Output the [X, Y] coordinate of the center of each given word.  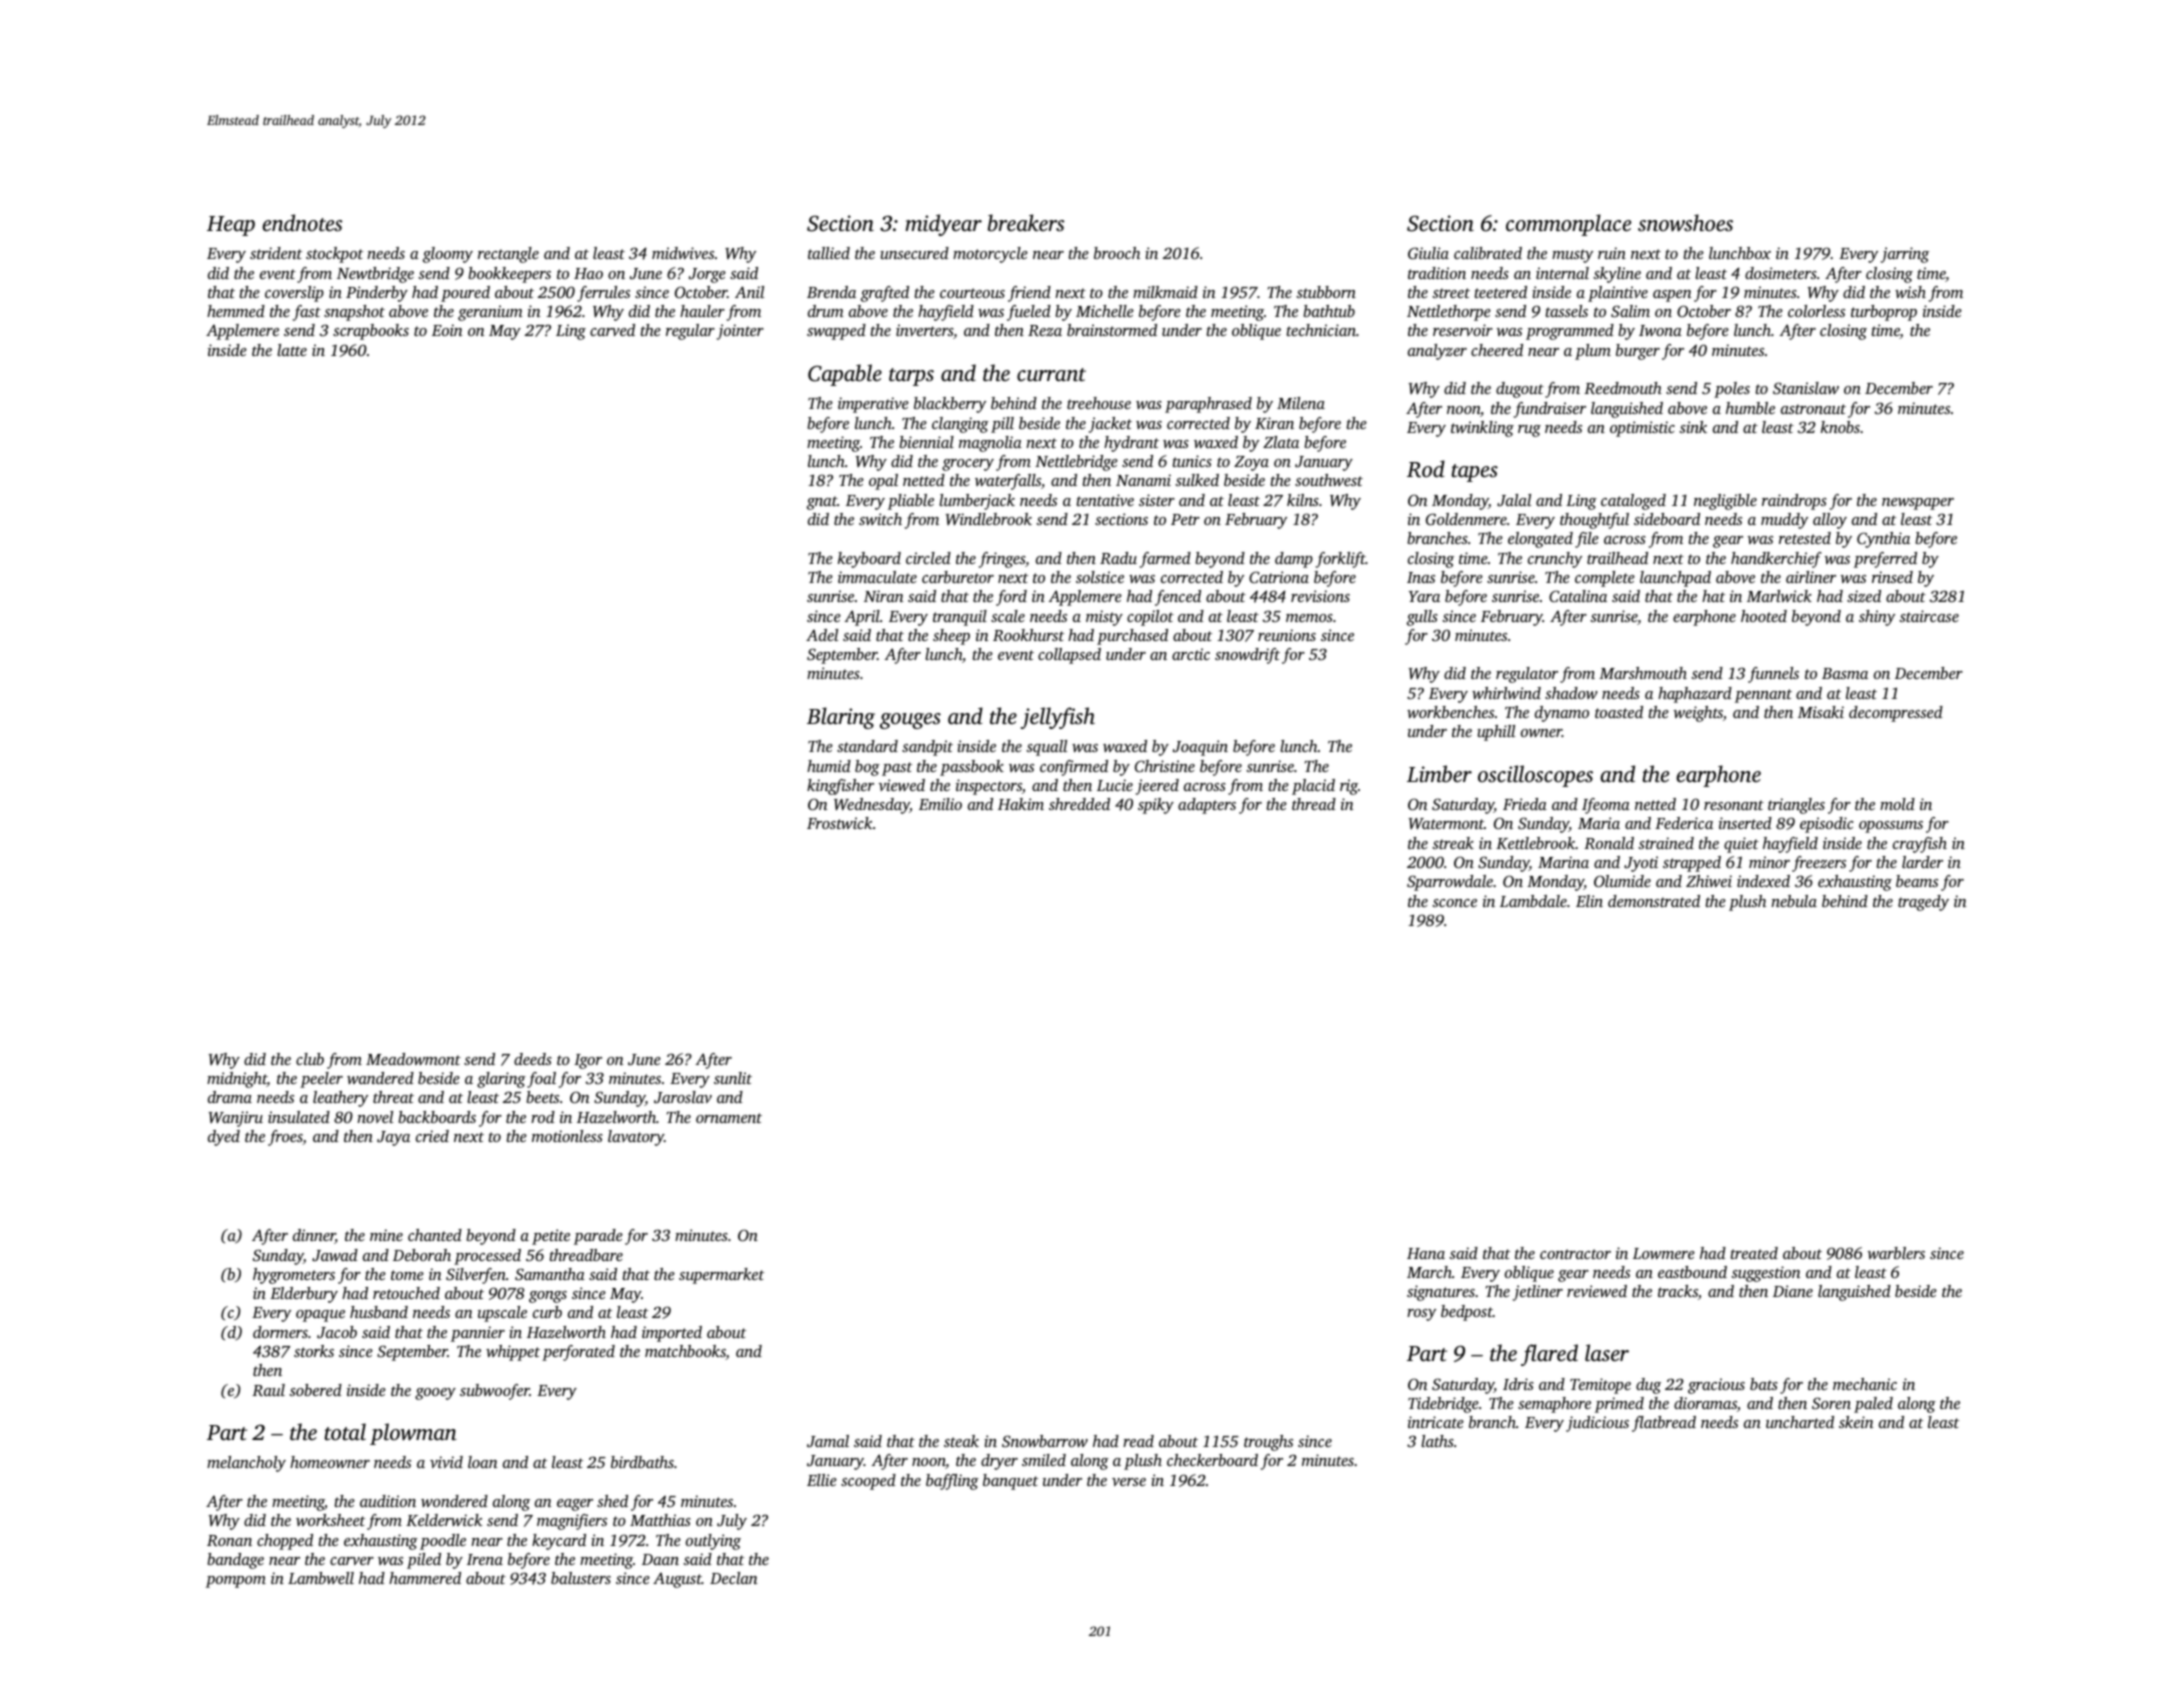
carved [612, 330]
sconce [1454, 903]
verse [1129, 1482]
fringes [1002, 560]
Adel [822, 635]
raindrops [1794, 502]
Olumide [1622, 881]
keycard [559, 1542]
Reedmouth [1623, 388]
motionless [567, 1136]
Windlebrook [989, 519]
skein [1856, 1422]
